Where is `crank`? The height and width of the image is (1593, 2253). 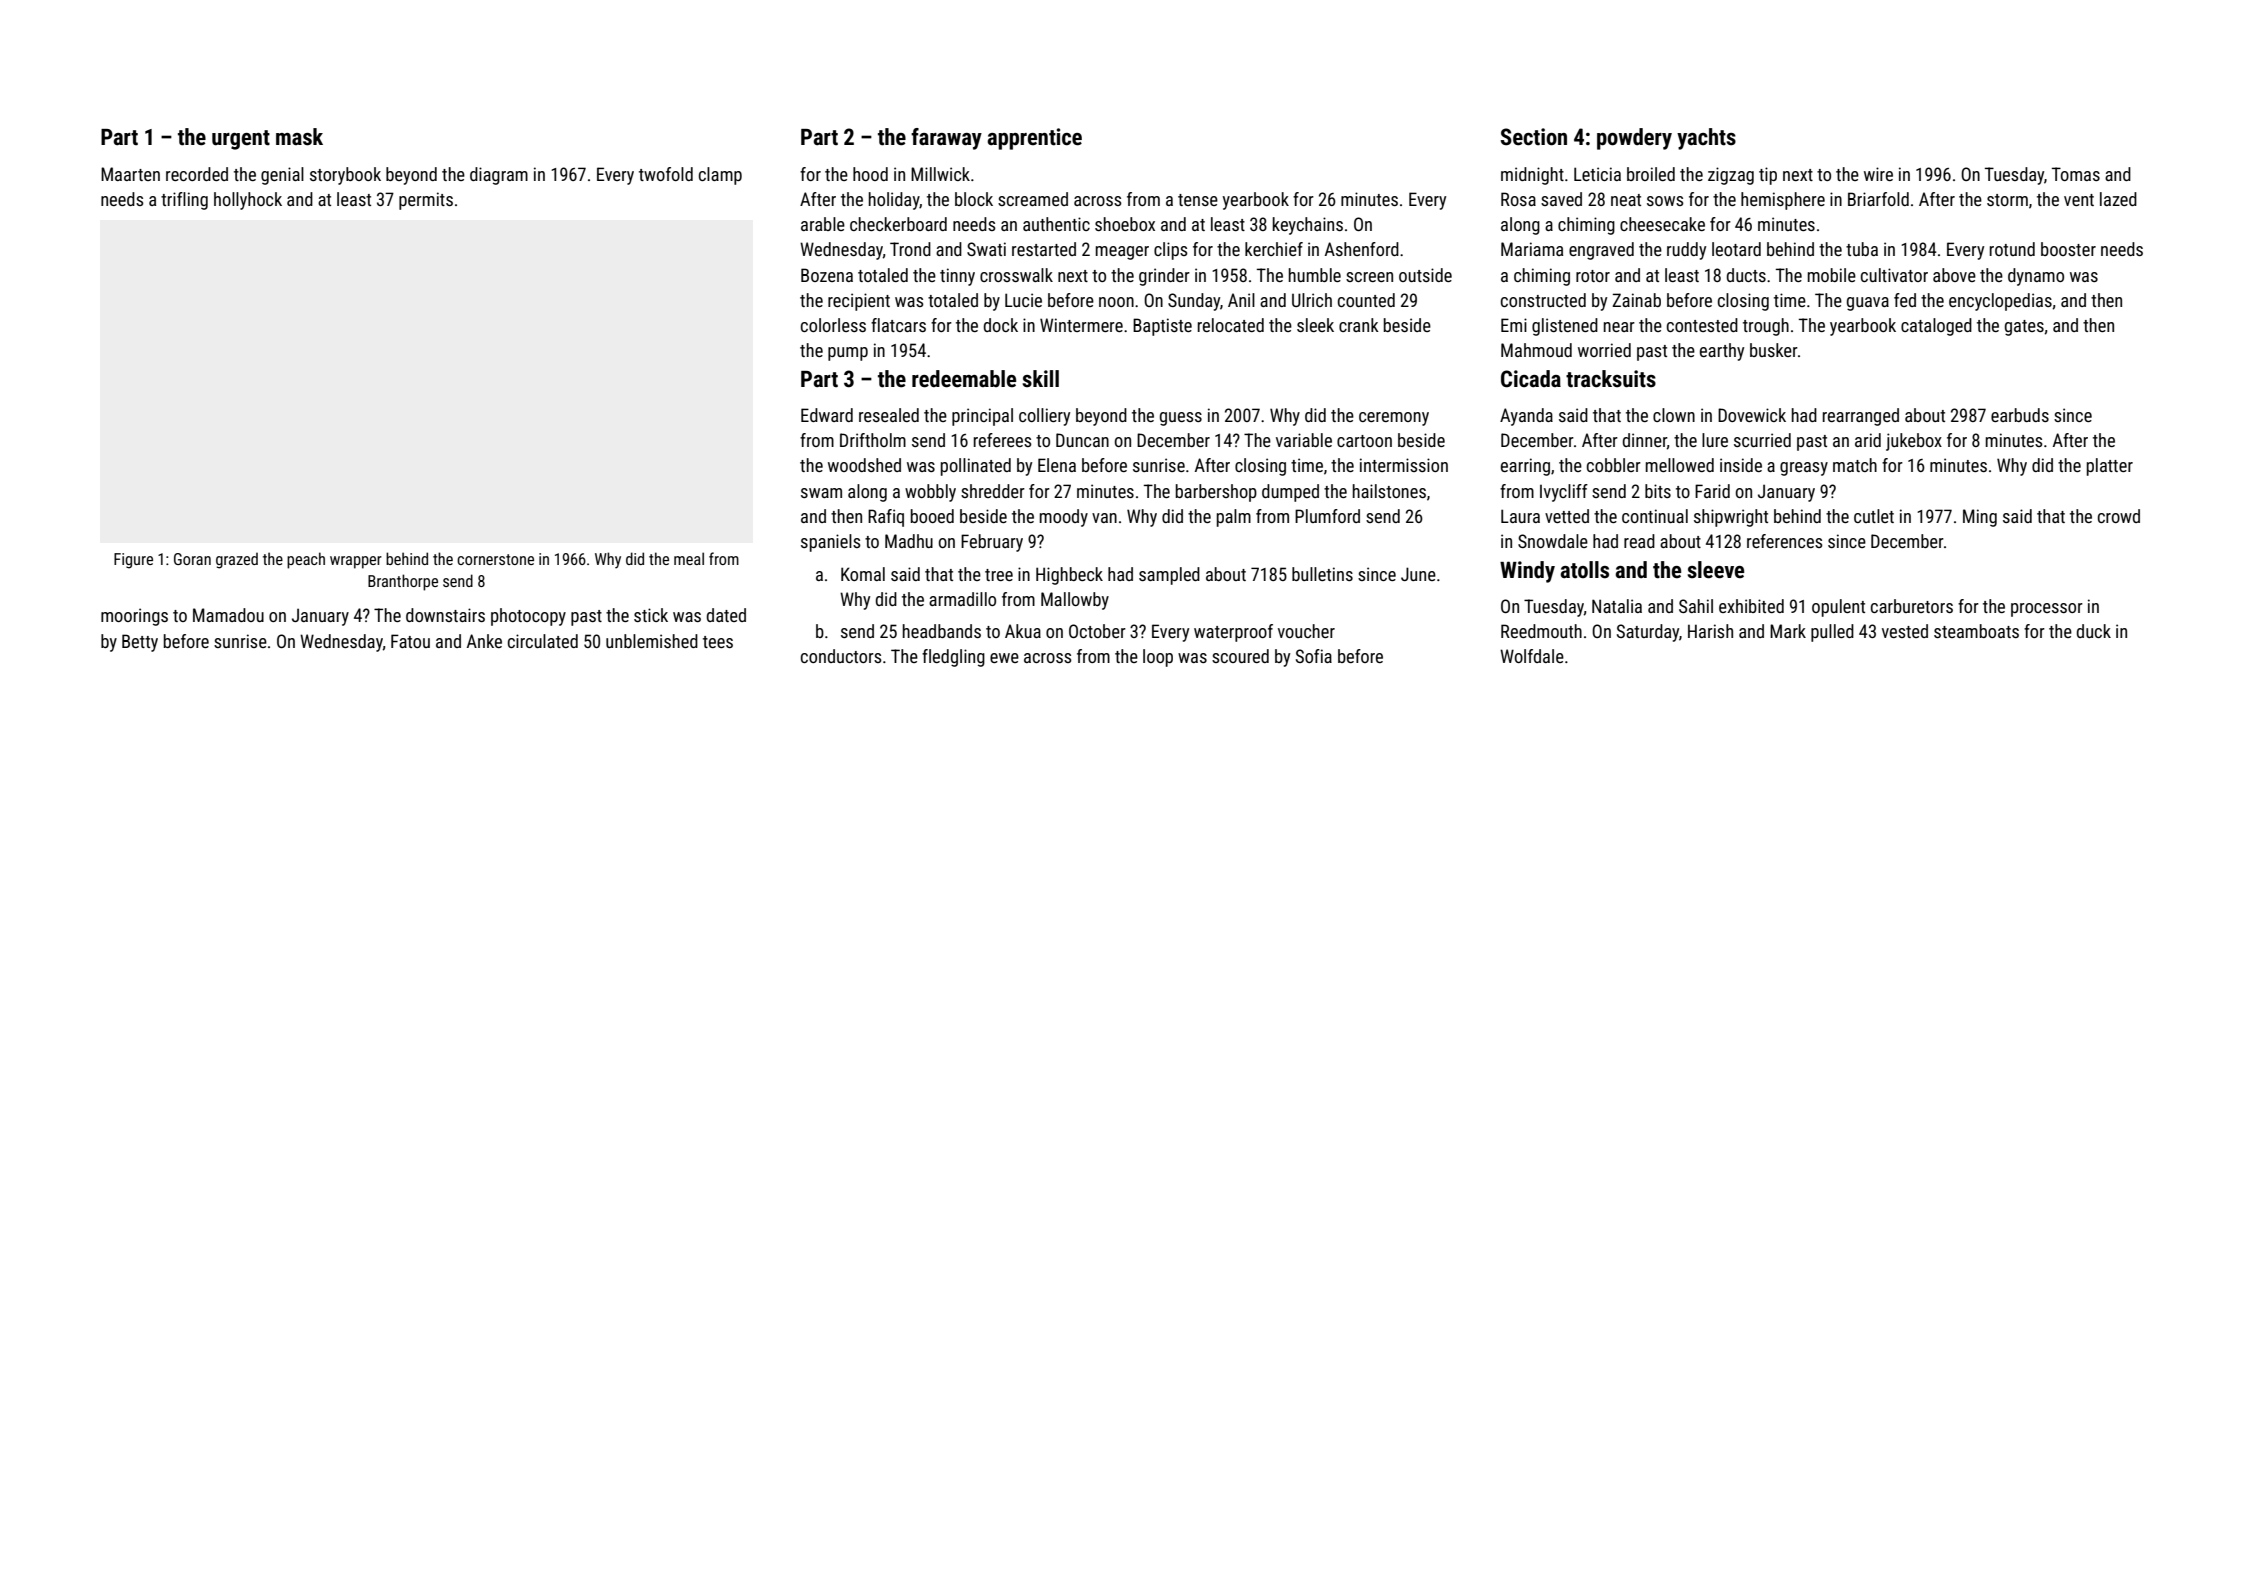
crank is located at coordinates (1359, 325).
